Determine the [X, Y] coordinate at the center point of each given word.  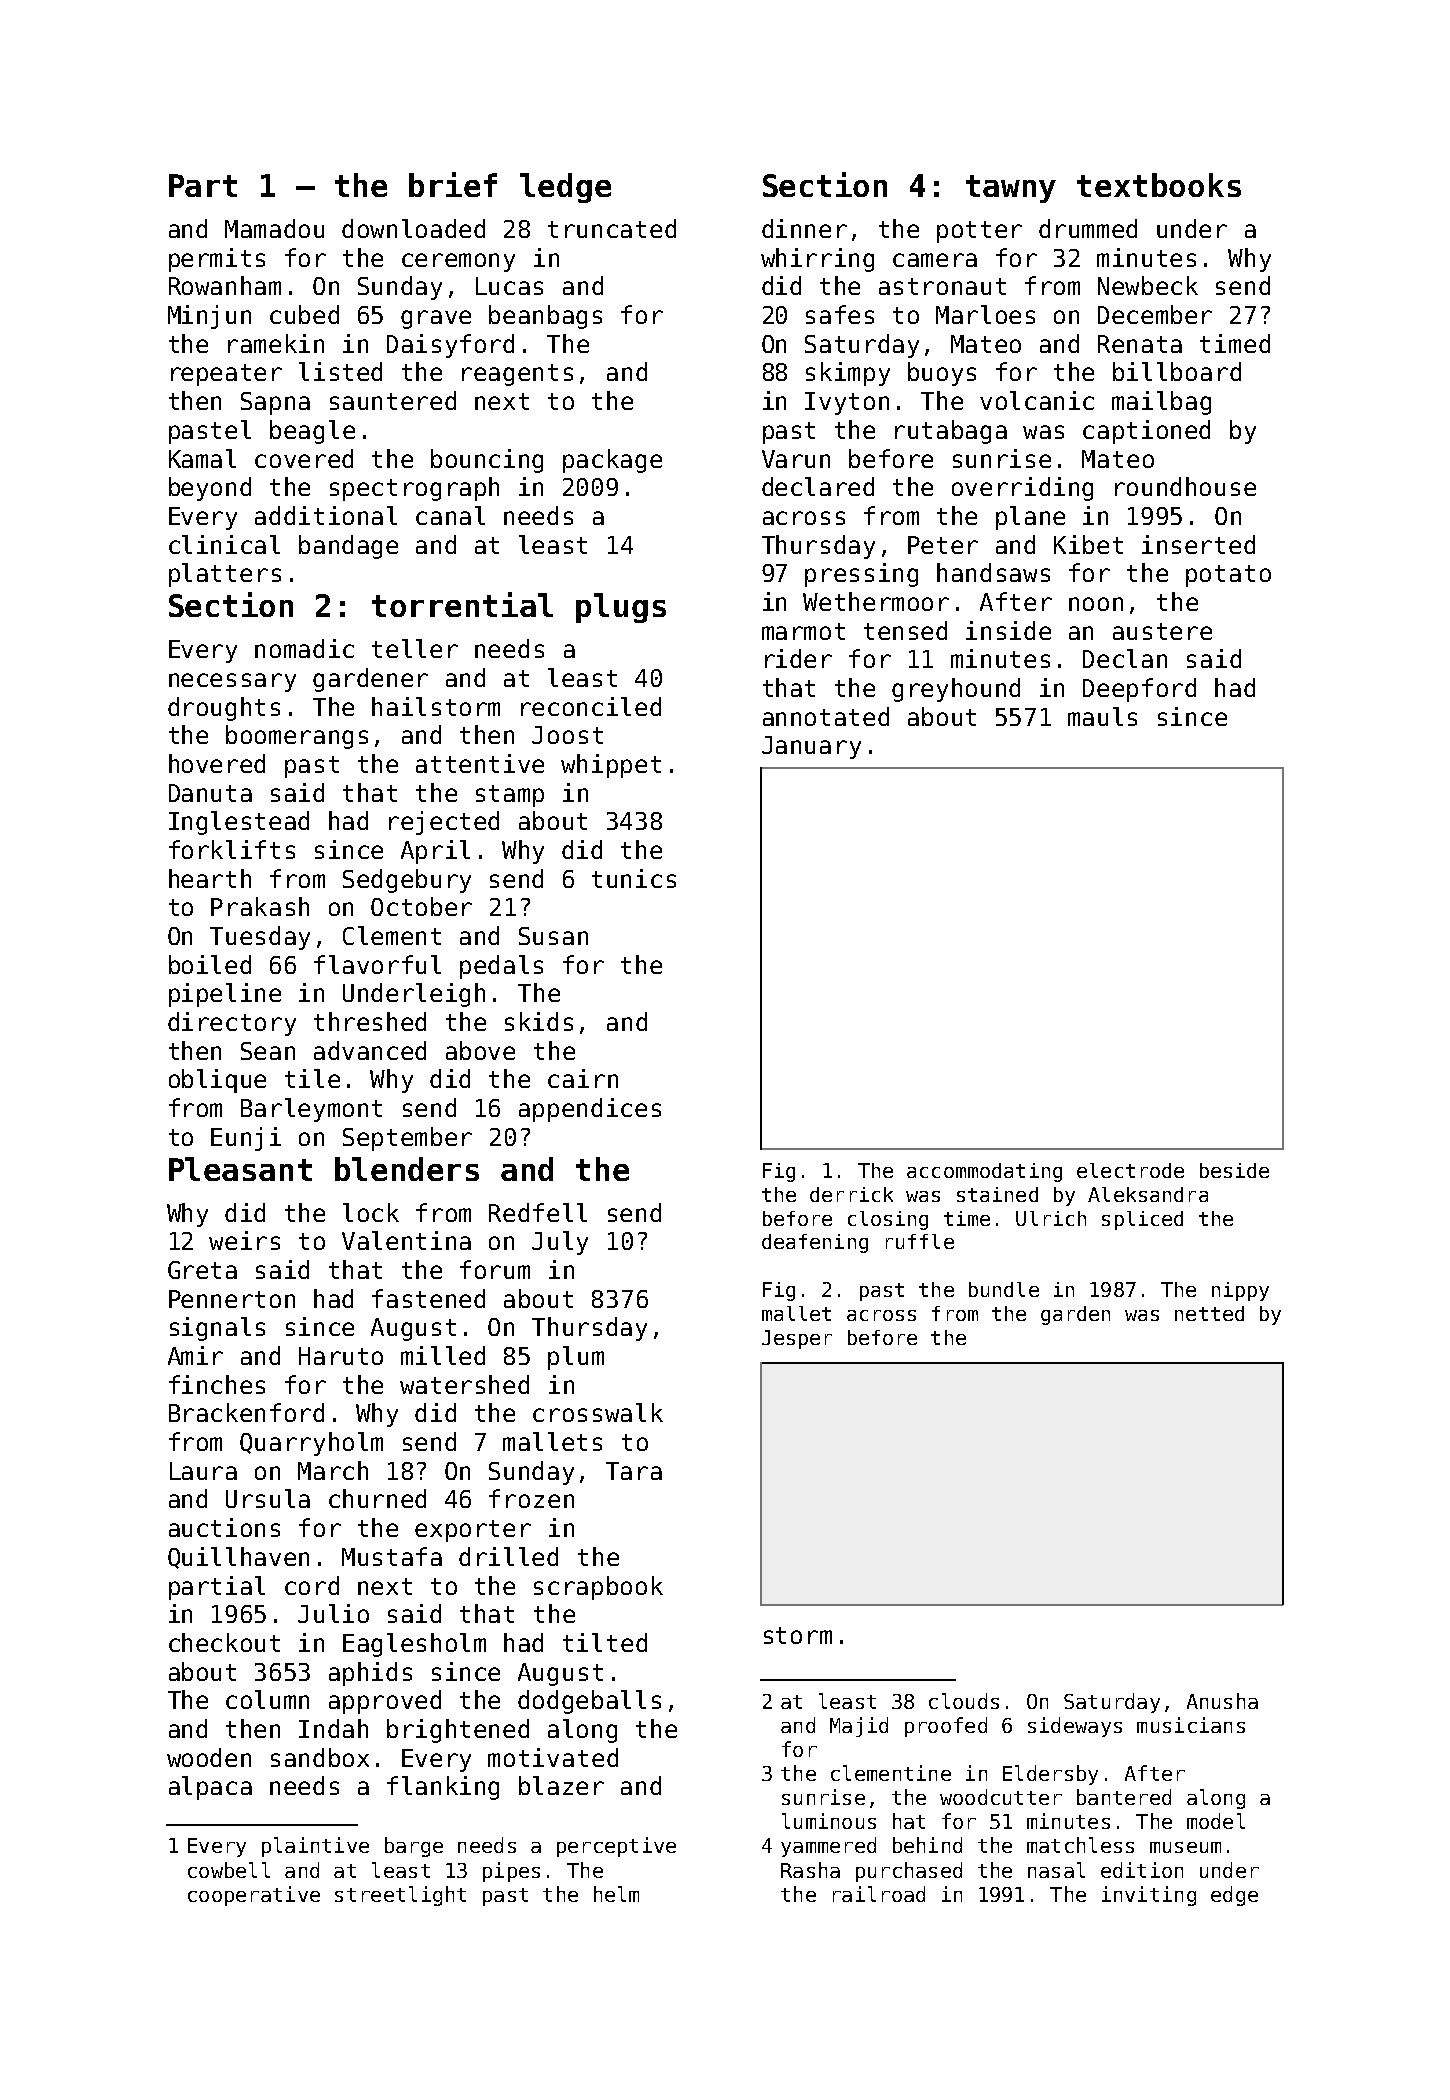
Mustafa [392, 1556]
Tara [634, 1471]
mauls [1102, 716]
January [811, 747]
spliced [1142, 1220]
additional [326, 515]
